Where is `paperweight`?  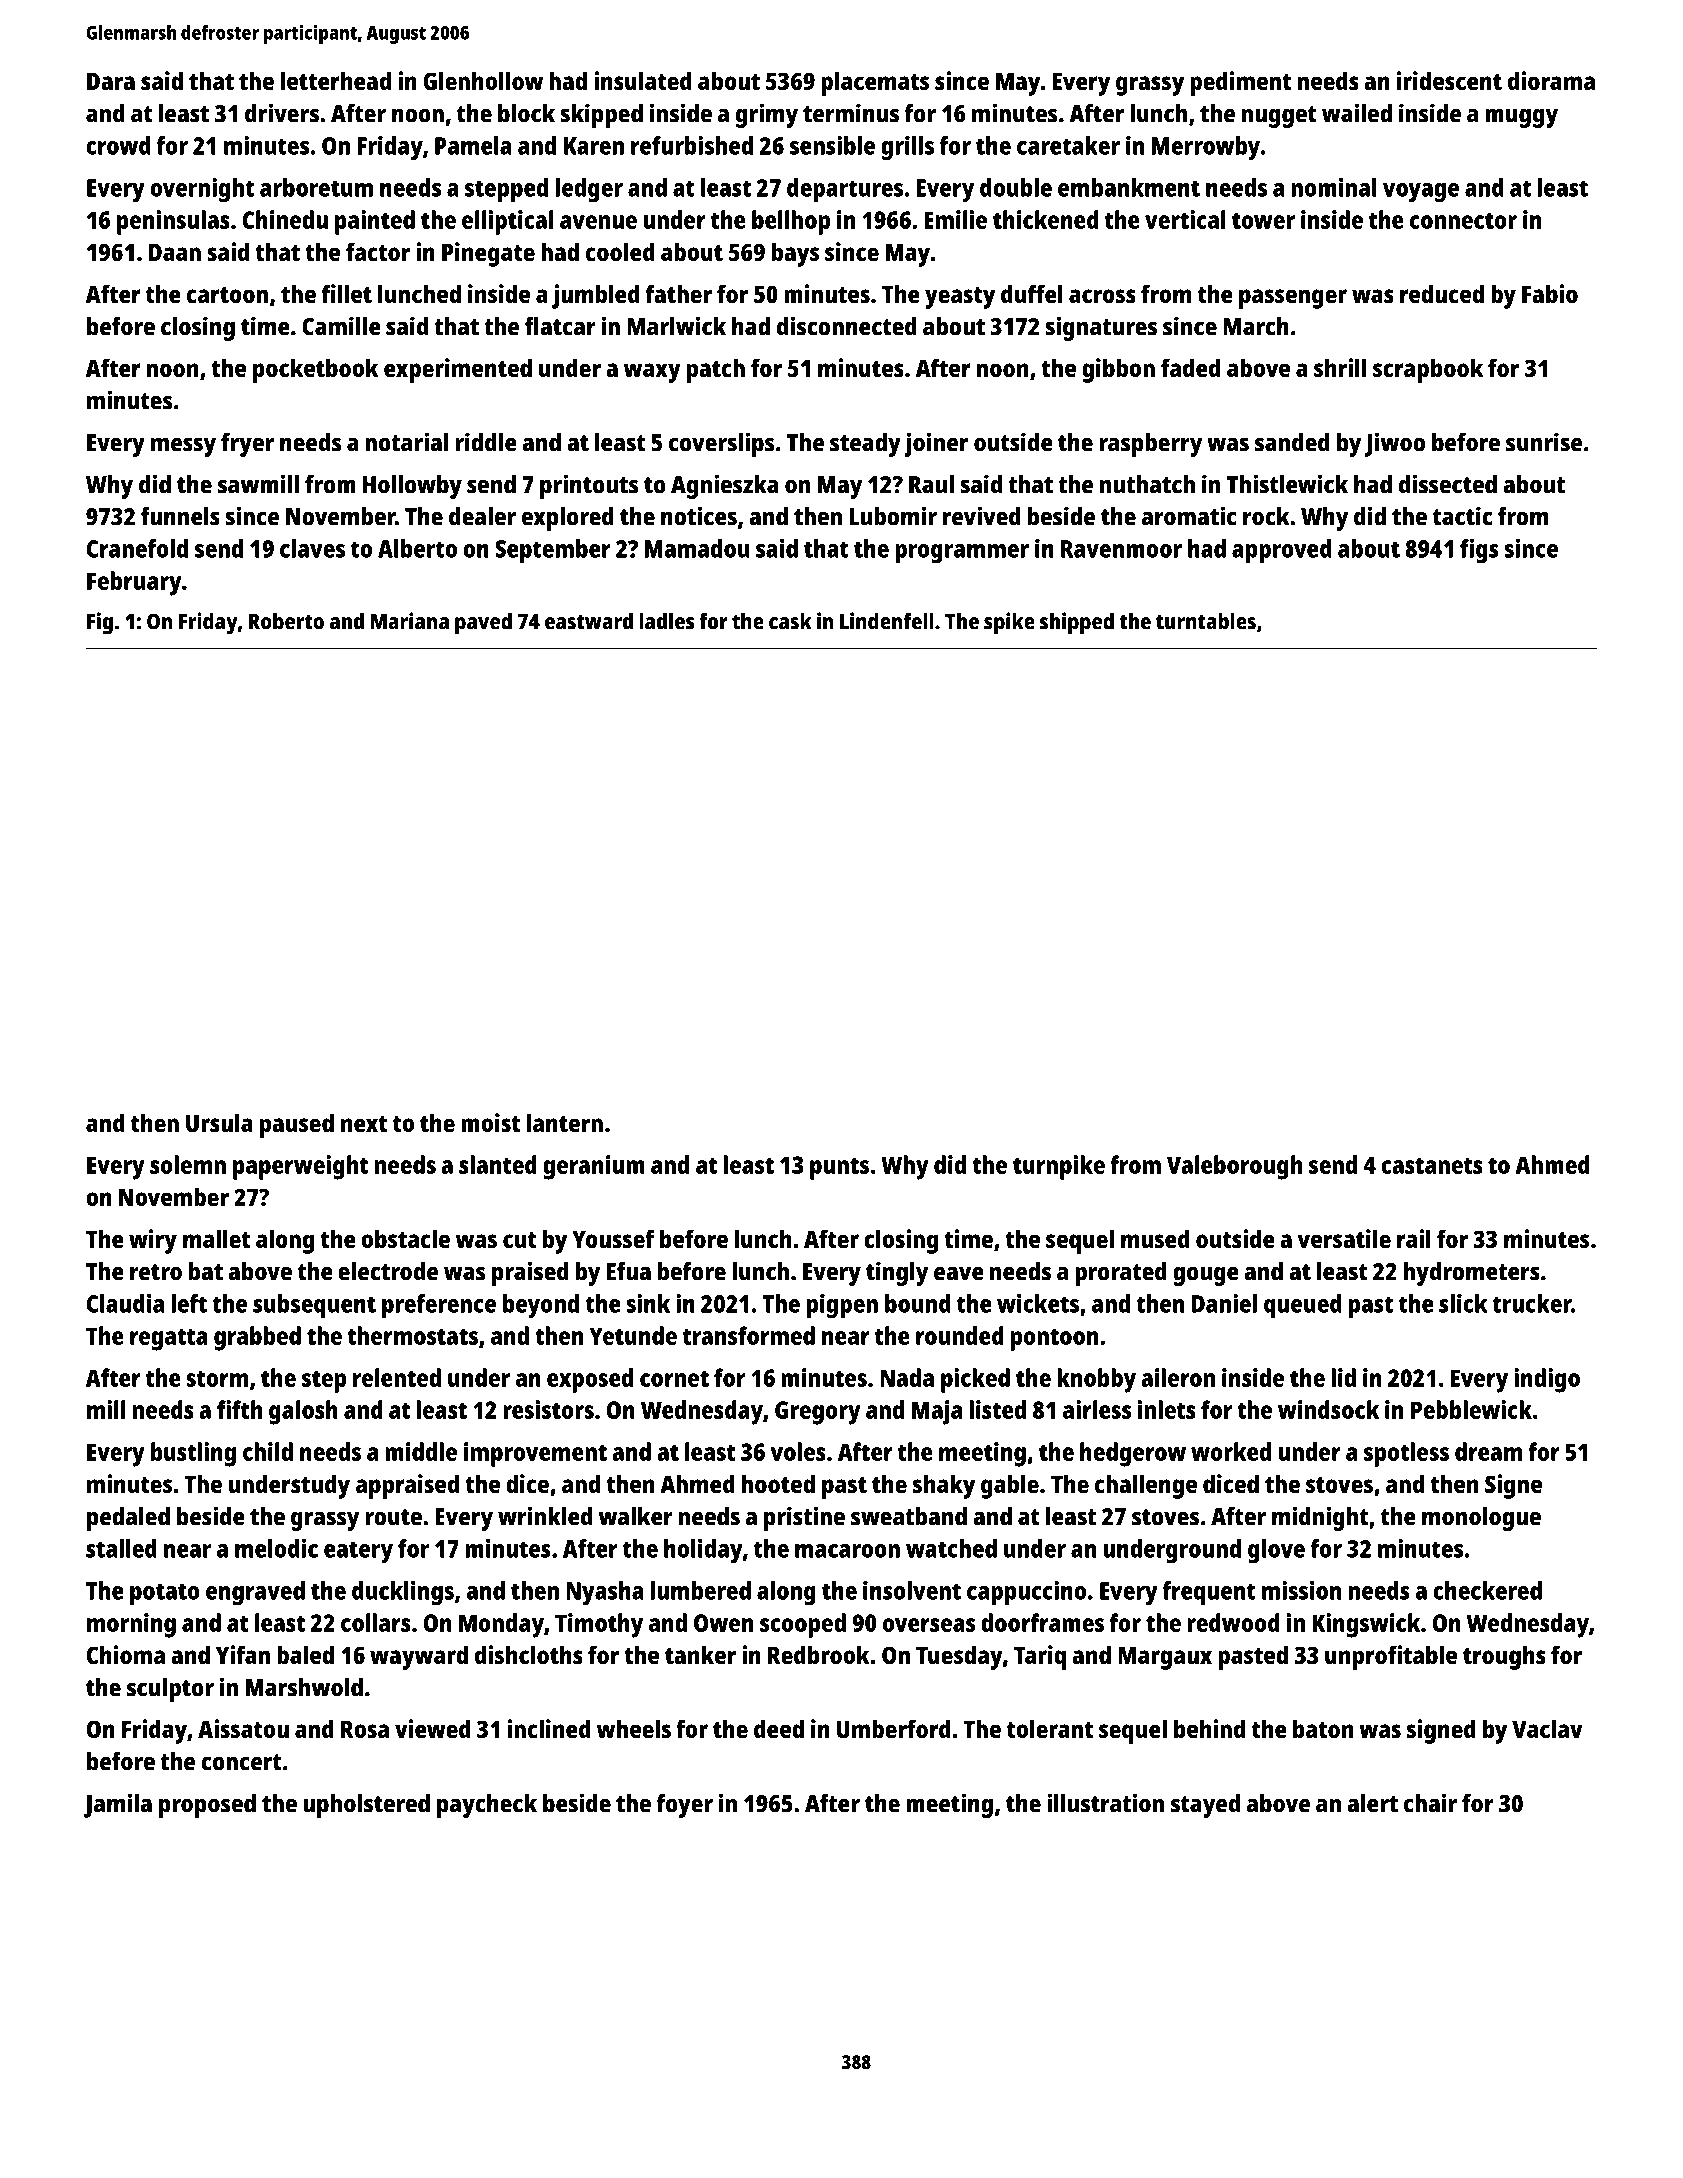 paperweight is located at coordinates (300, 1167).
